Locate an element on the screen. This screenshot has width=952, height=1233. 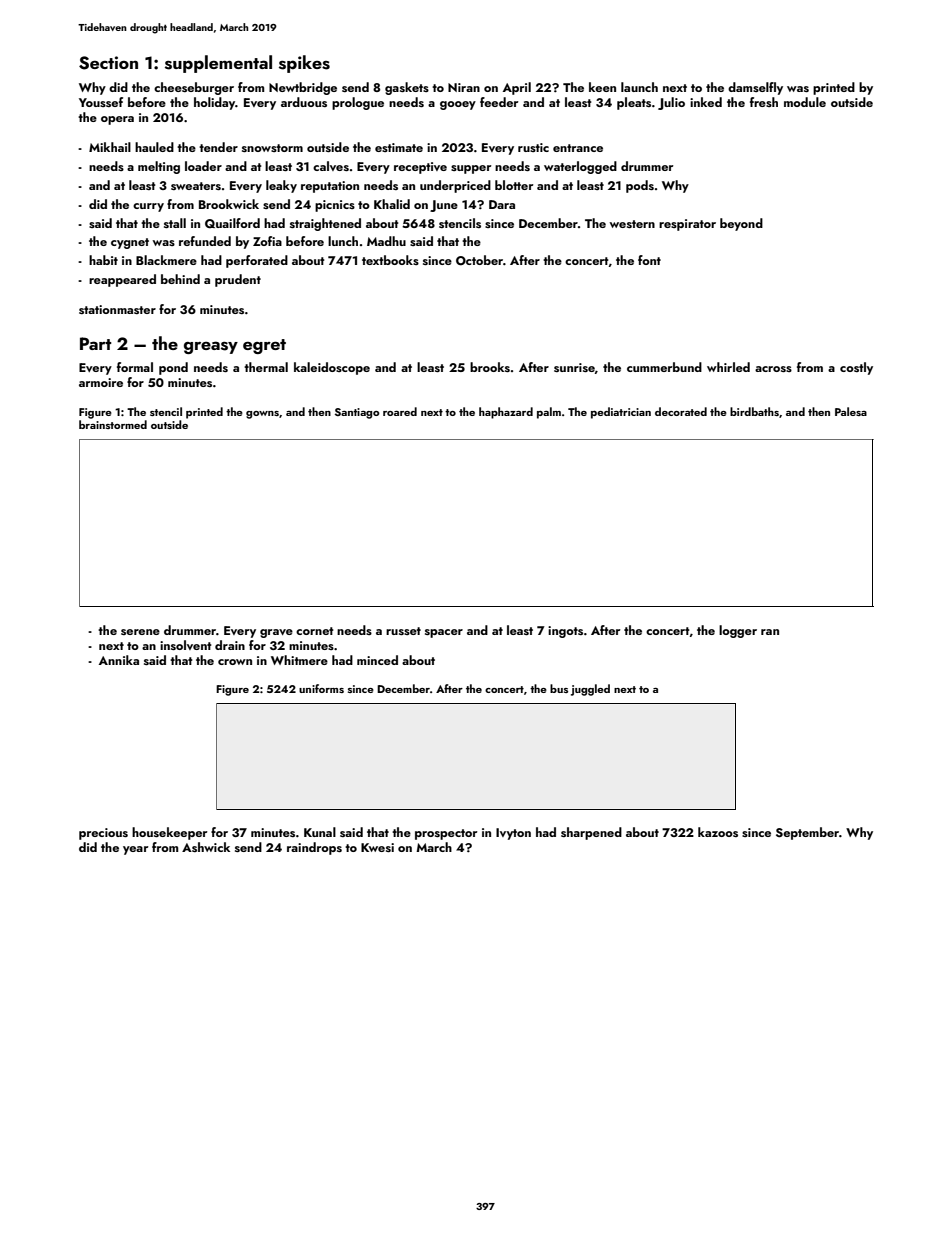
spikes is located at coordinates (304, 64).
